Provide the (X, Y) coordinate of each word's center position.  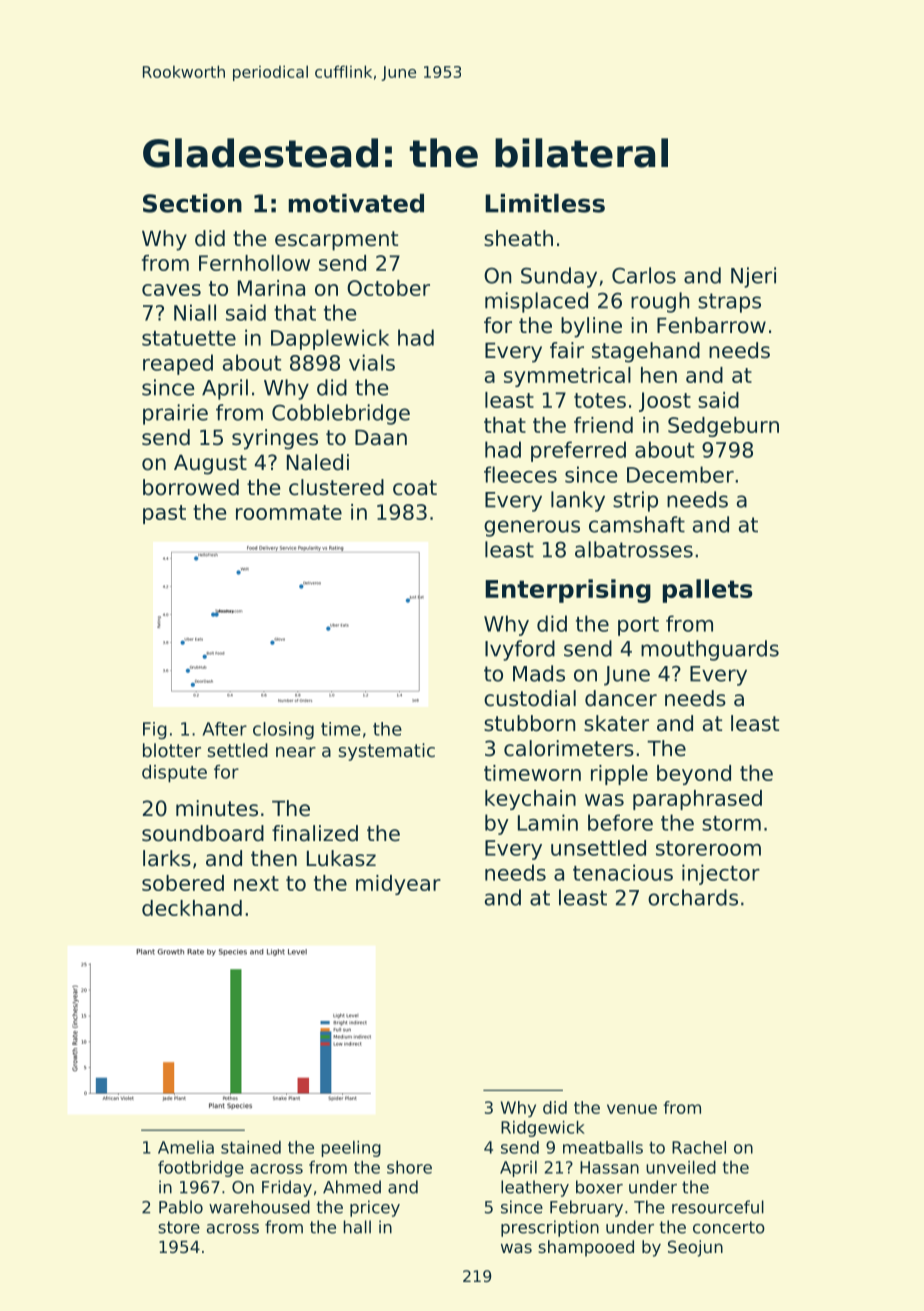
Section (192, 203)
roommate (289, 512)
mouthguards (710, 650)
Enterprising (568, 591)
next (256, 883)
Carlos (644, 275)
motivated (356, 203)
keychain (530, 800)
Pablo (181, 1207)
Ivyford (520, 650)
